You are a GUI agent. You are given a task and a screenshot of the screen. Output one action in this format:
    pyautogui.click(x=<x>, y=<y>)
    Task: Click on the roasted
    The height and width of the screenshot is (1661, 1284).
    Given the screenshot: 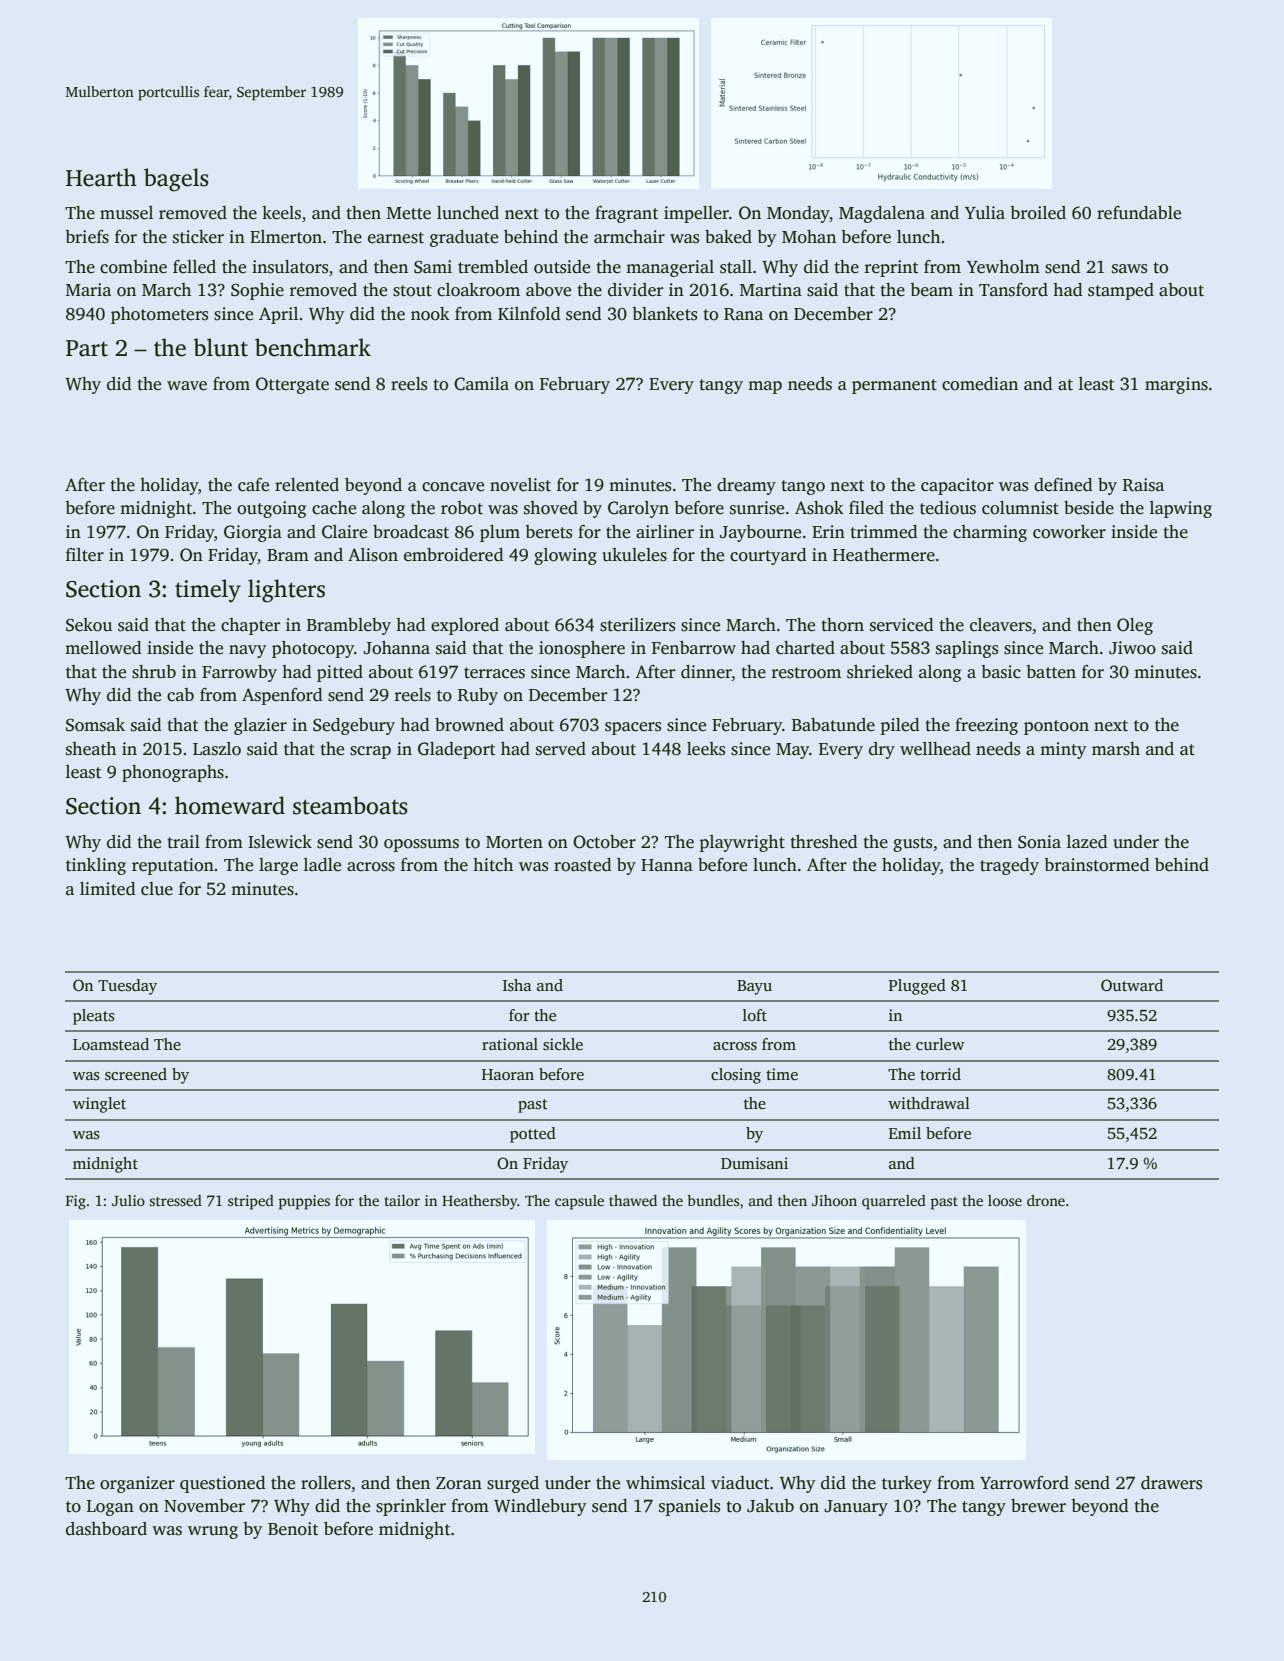 What is the action you would take?
    pyautogui.click(x=583, y=865)
